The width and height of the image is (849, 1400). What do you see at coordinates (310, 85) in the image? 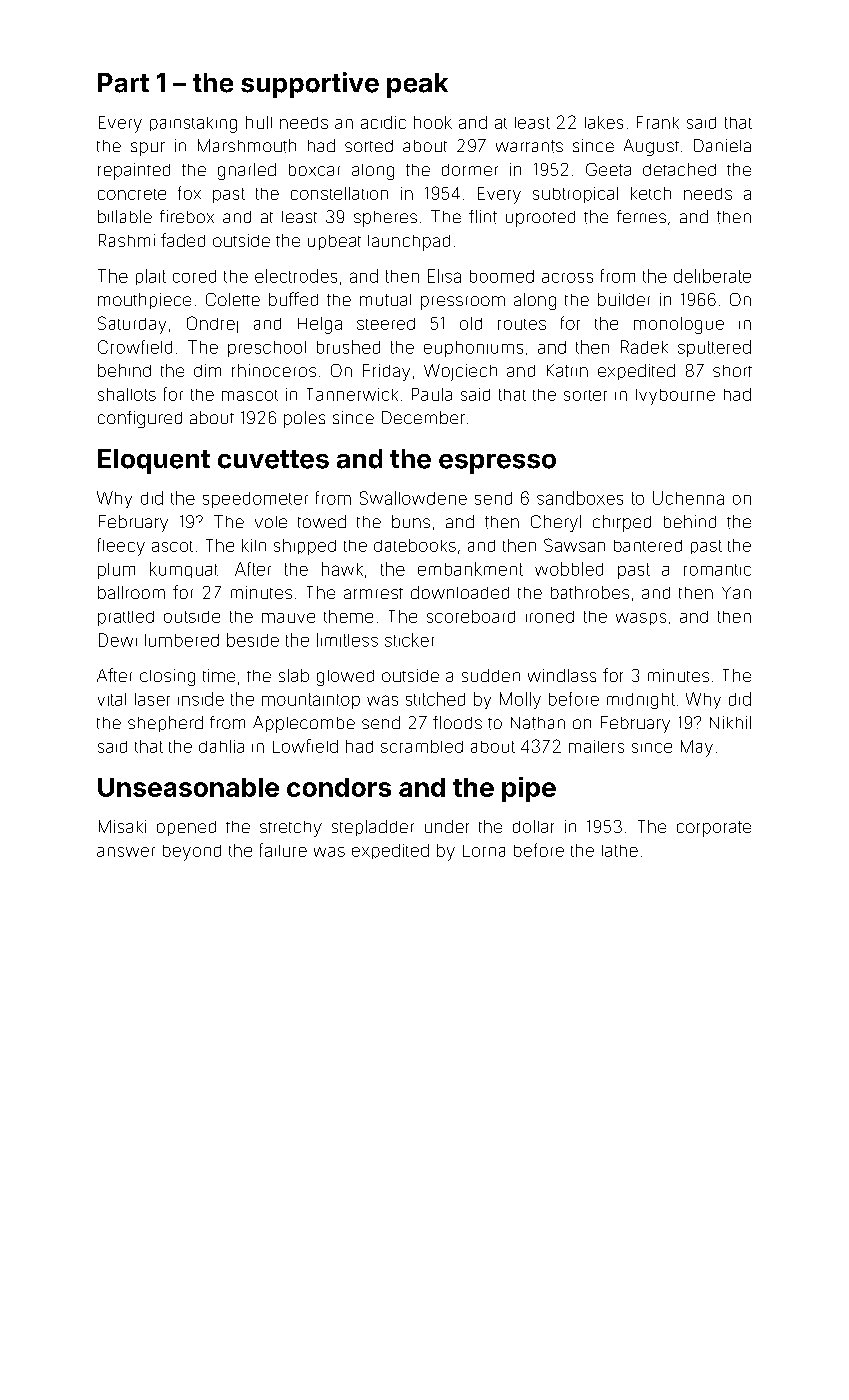
I see `supportive` at bounding box center [310, 85].
